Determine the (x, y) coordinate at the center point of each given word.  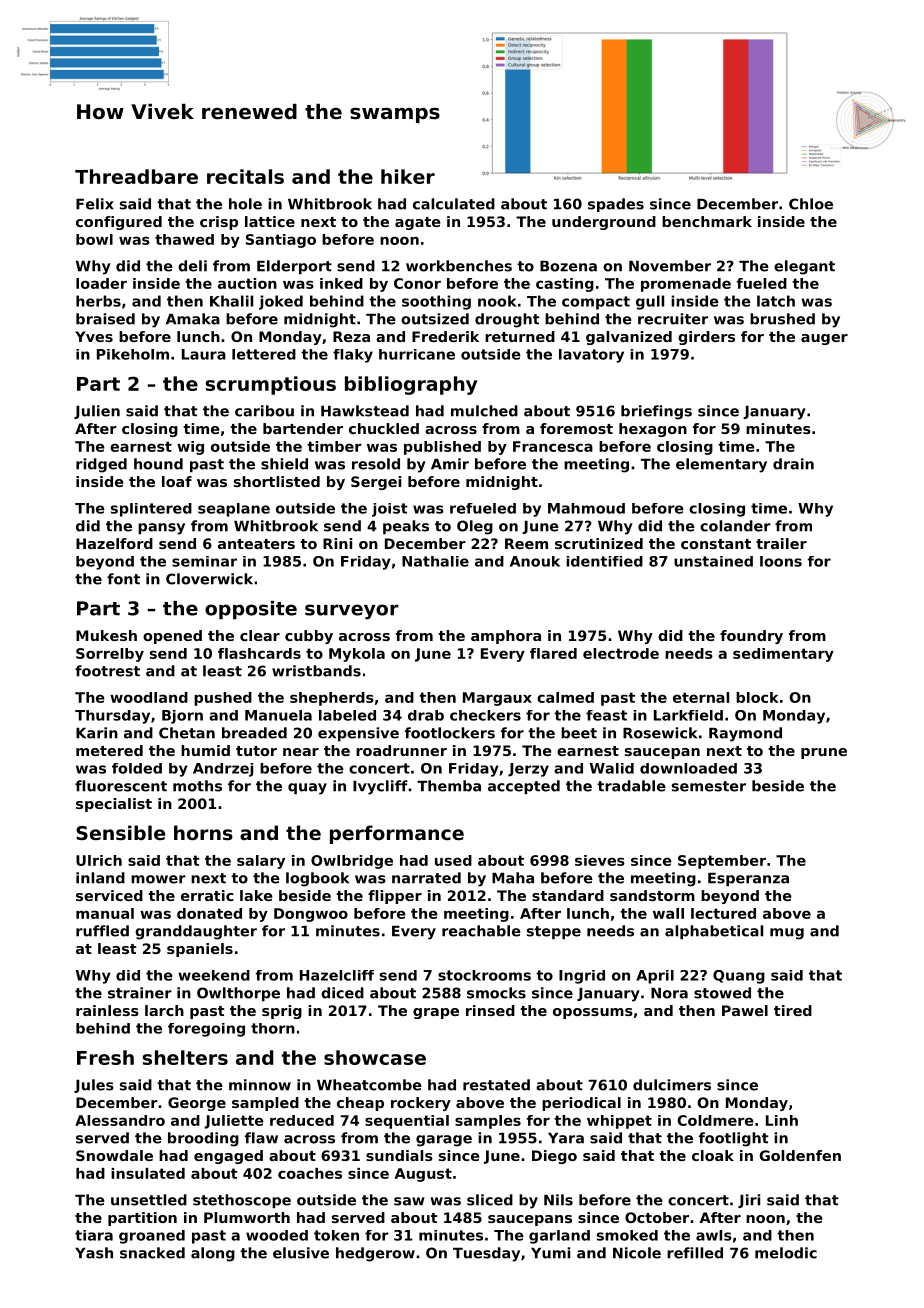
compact (596, 303)
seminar (204, 561)
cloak (713, 1155)
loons (781, 561)
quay (307, 789)
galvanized (629, 338)
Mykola (357, 655)
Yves (94, 336)
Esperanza (748, 879)
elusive (301, 1253)
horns (203, 833)
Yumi (550, 1253)
